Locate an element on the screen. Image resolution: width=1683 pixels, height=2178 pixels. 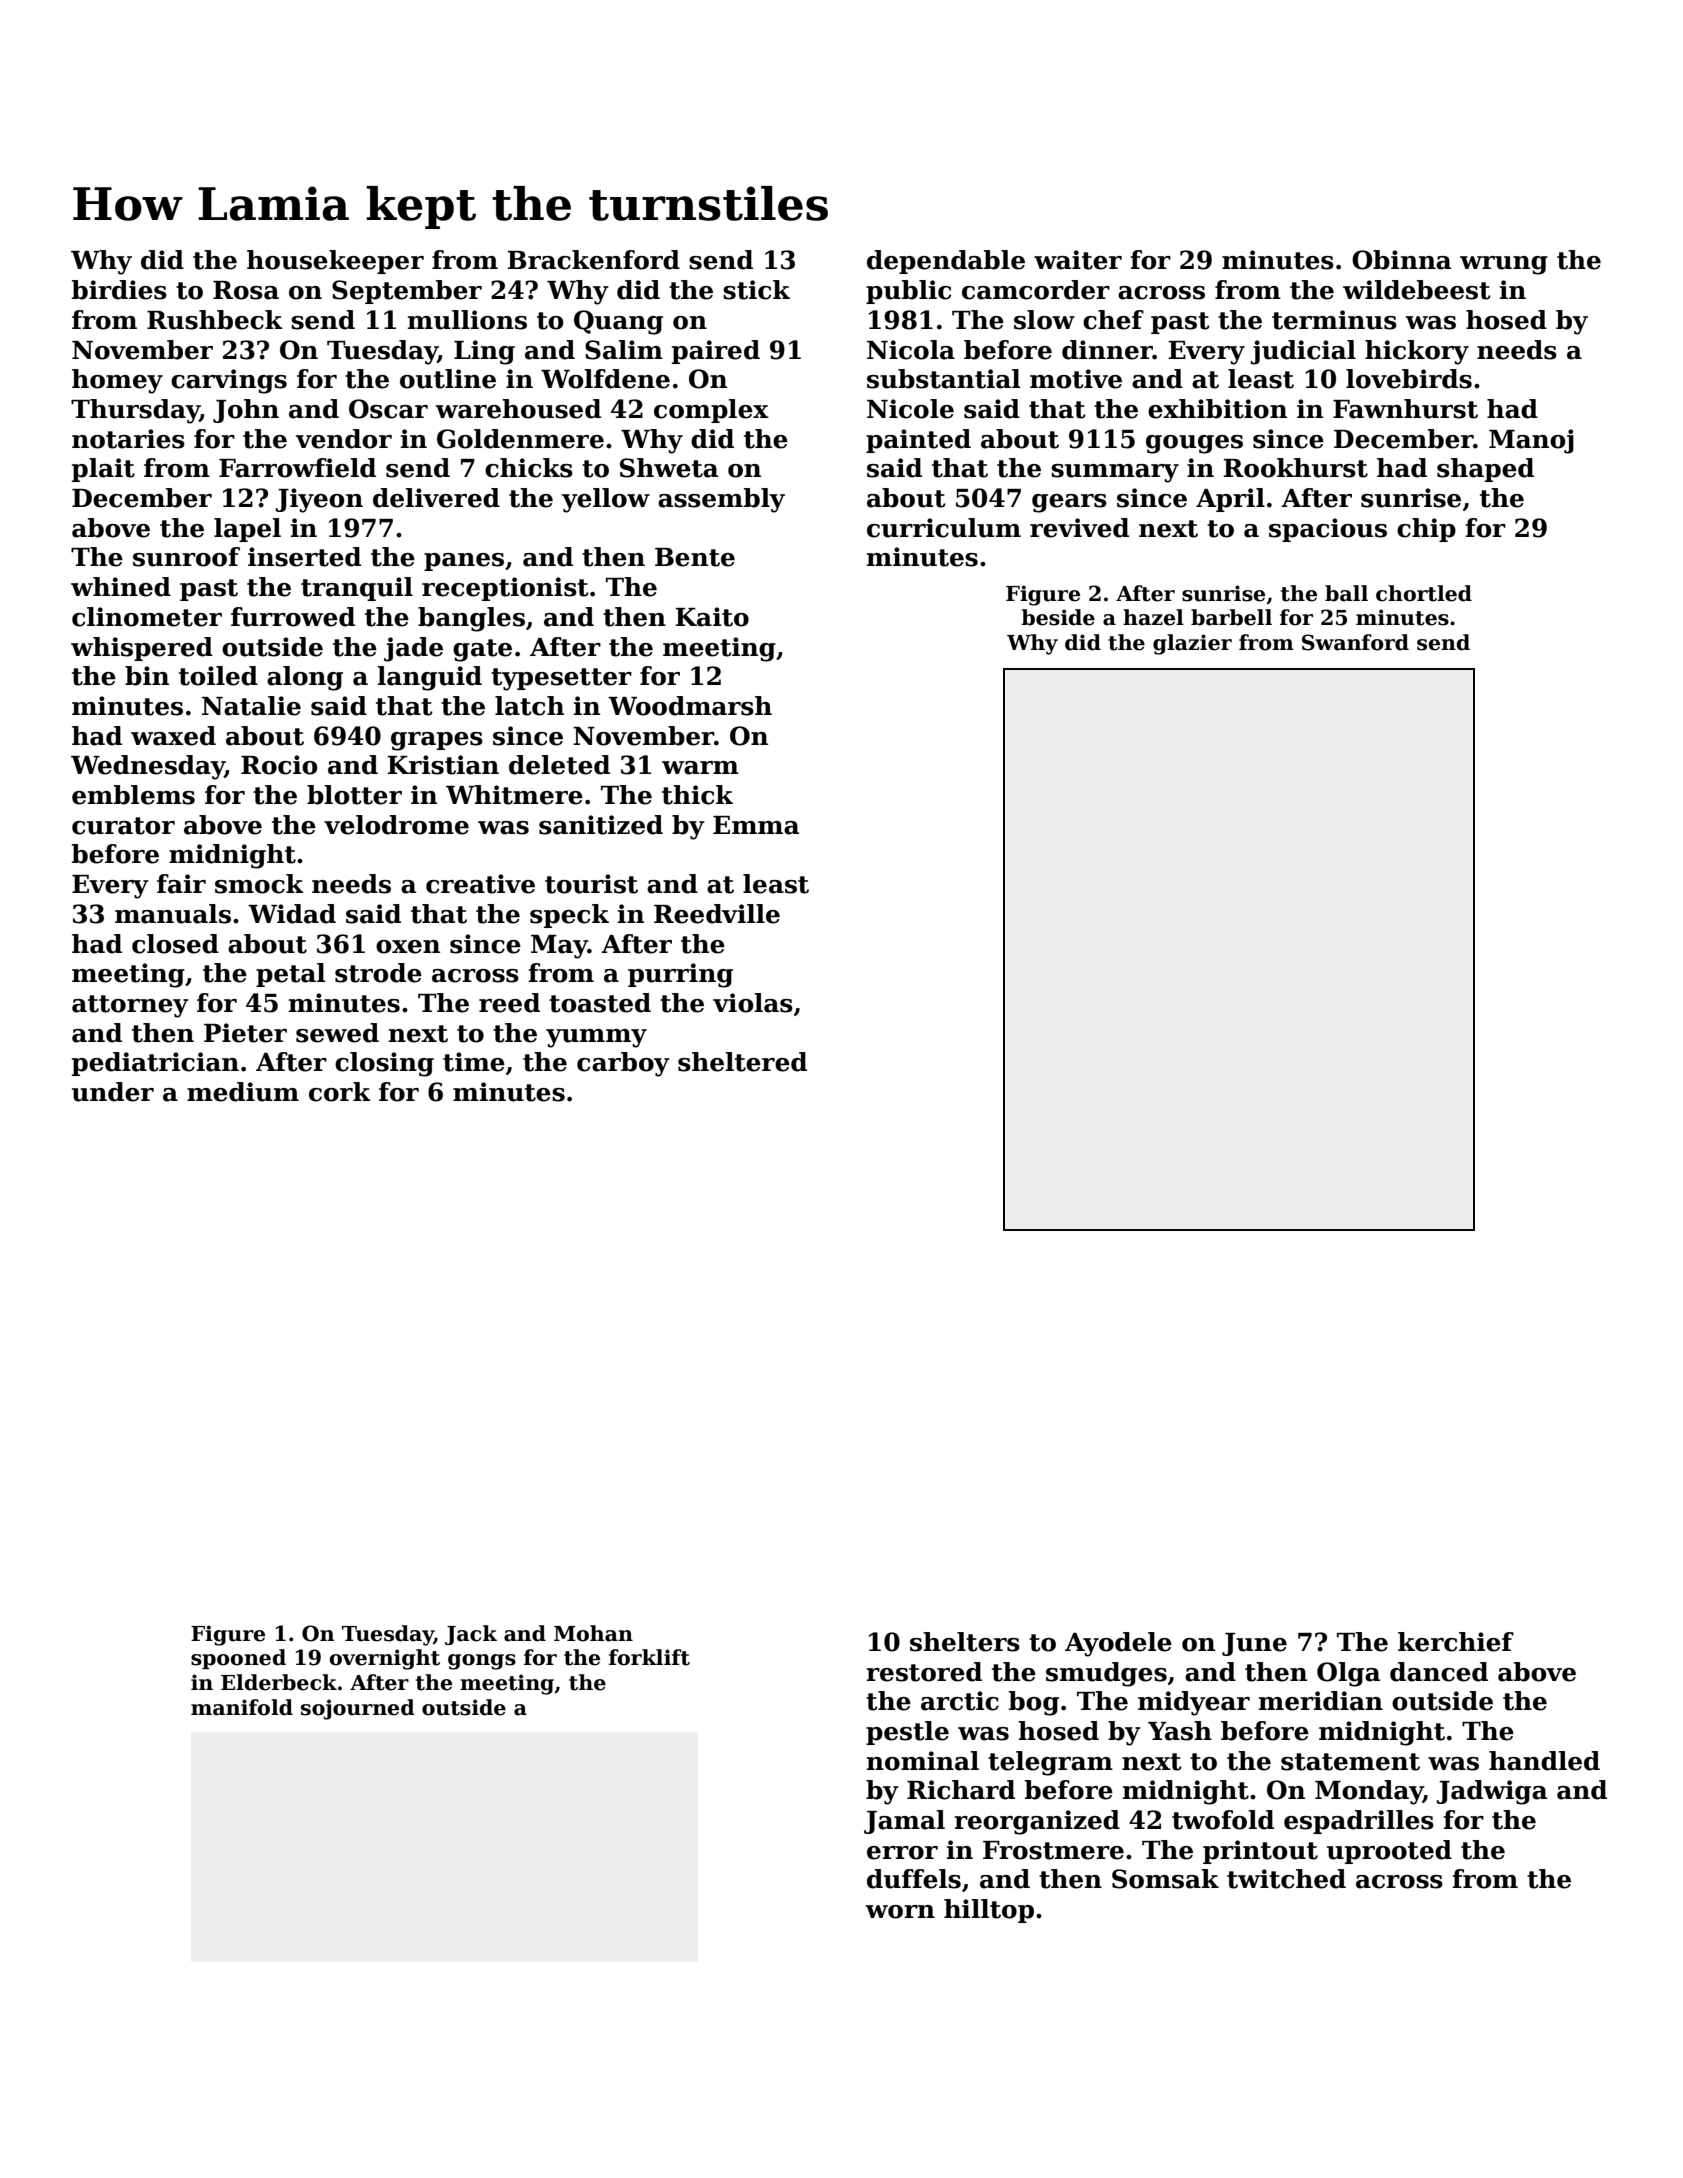
Rookhurst is located at coordinates (1295, 468).
